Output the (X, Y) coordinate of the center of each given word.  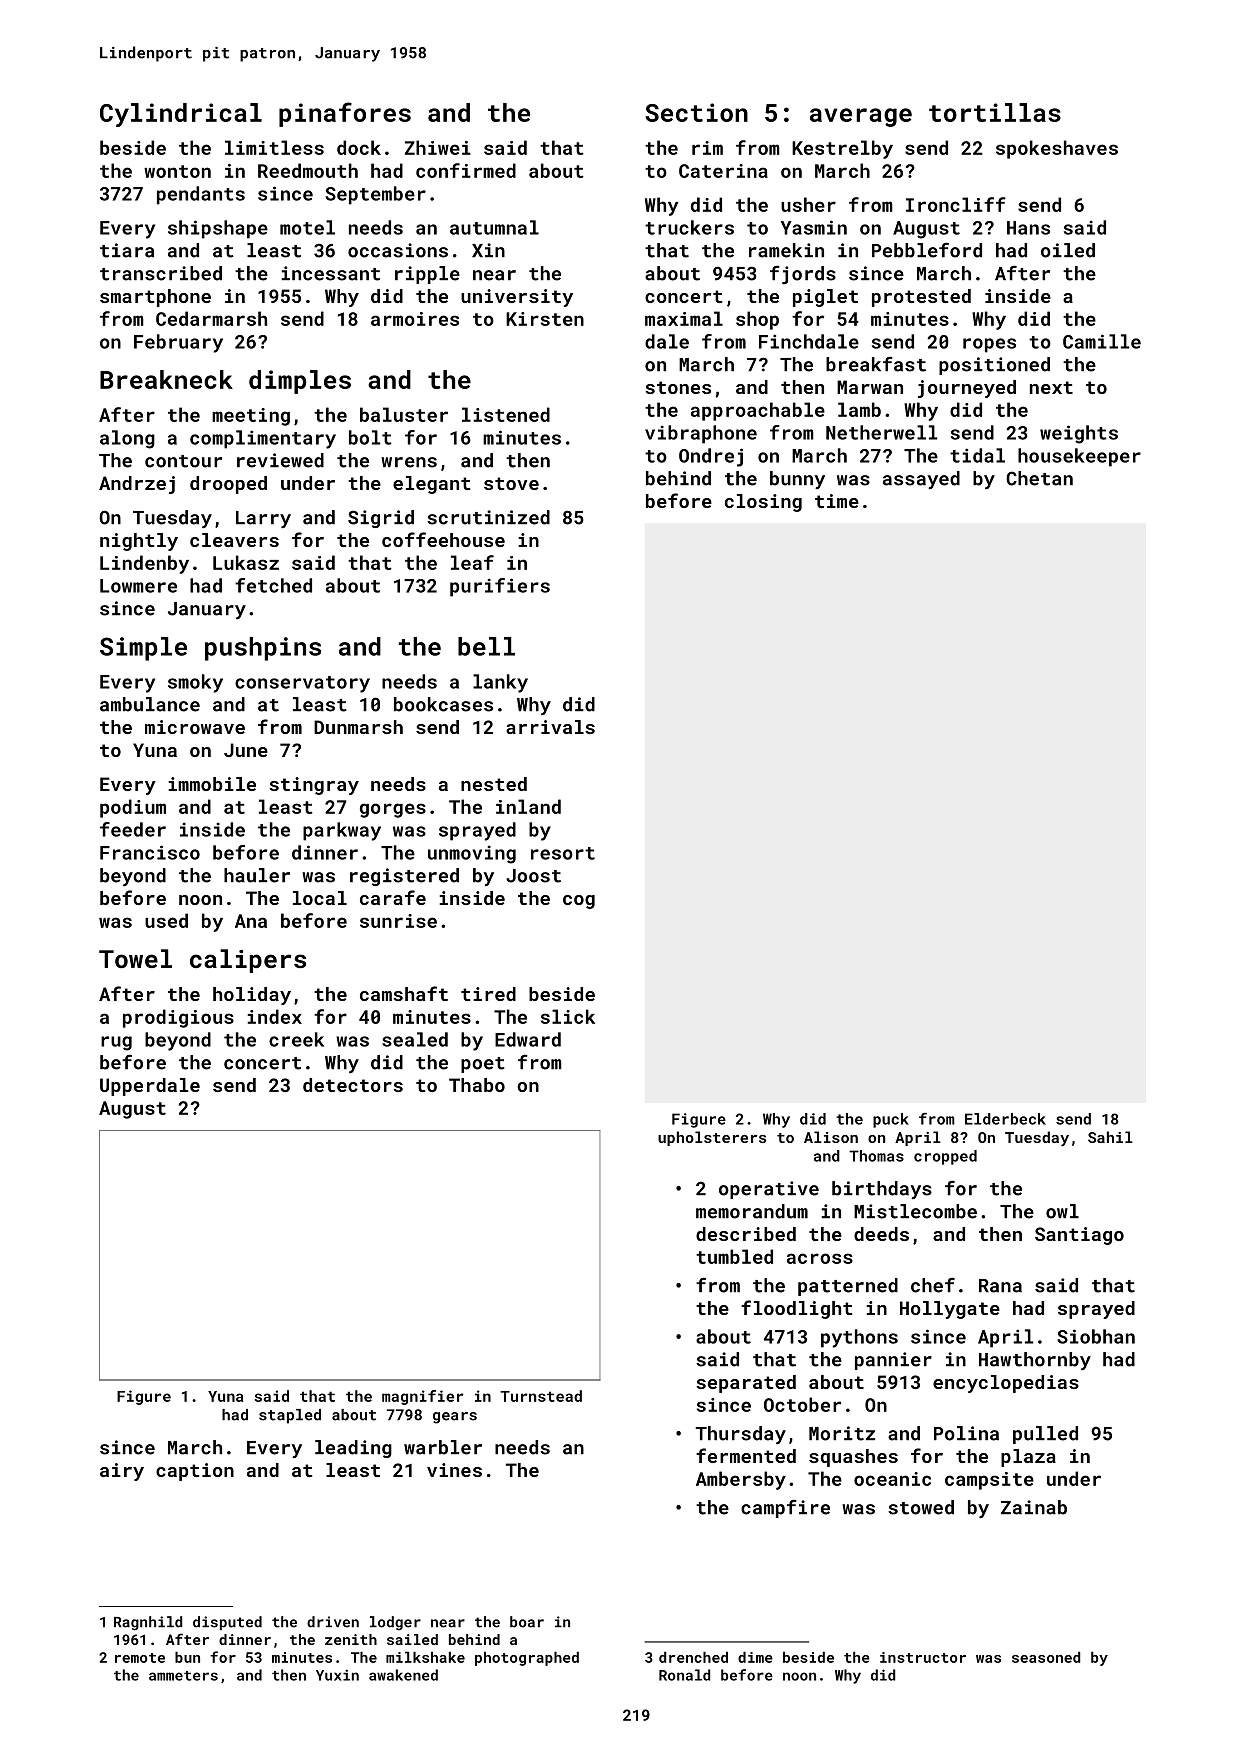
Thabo (477, 1085)
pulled (1045, 1435)
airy (122, 1472)
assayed (921, 480)
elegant (431, 485)
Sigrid (381, 519)
